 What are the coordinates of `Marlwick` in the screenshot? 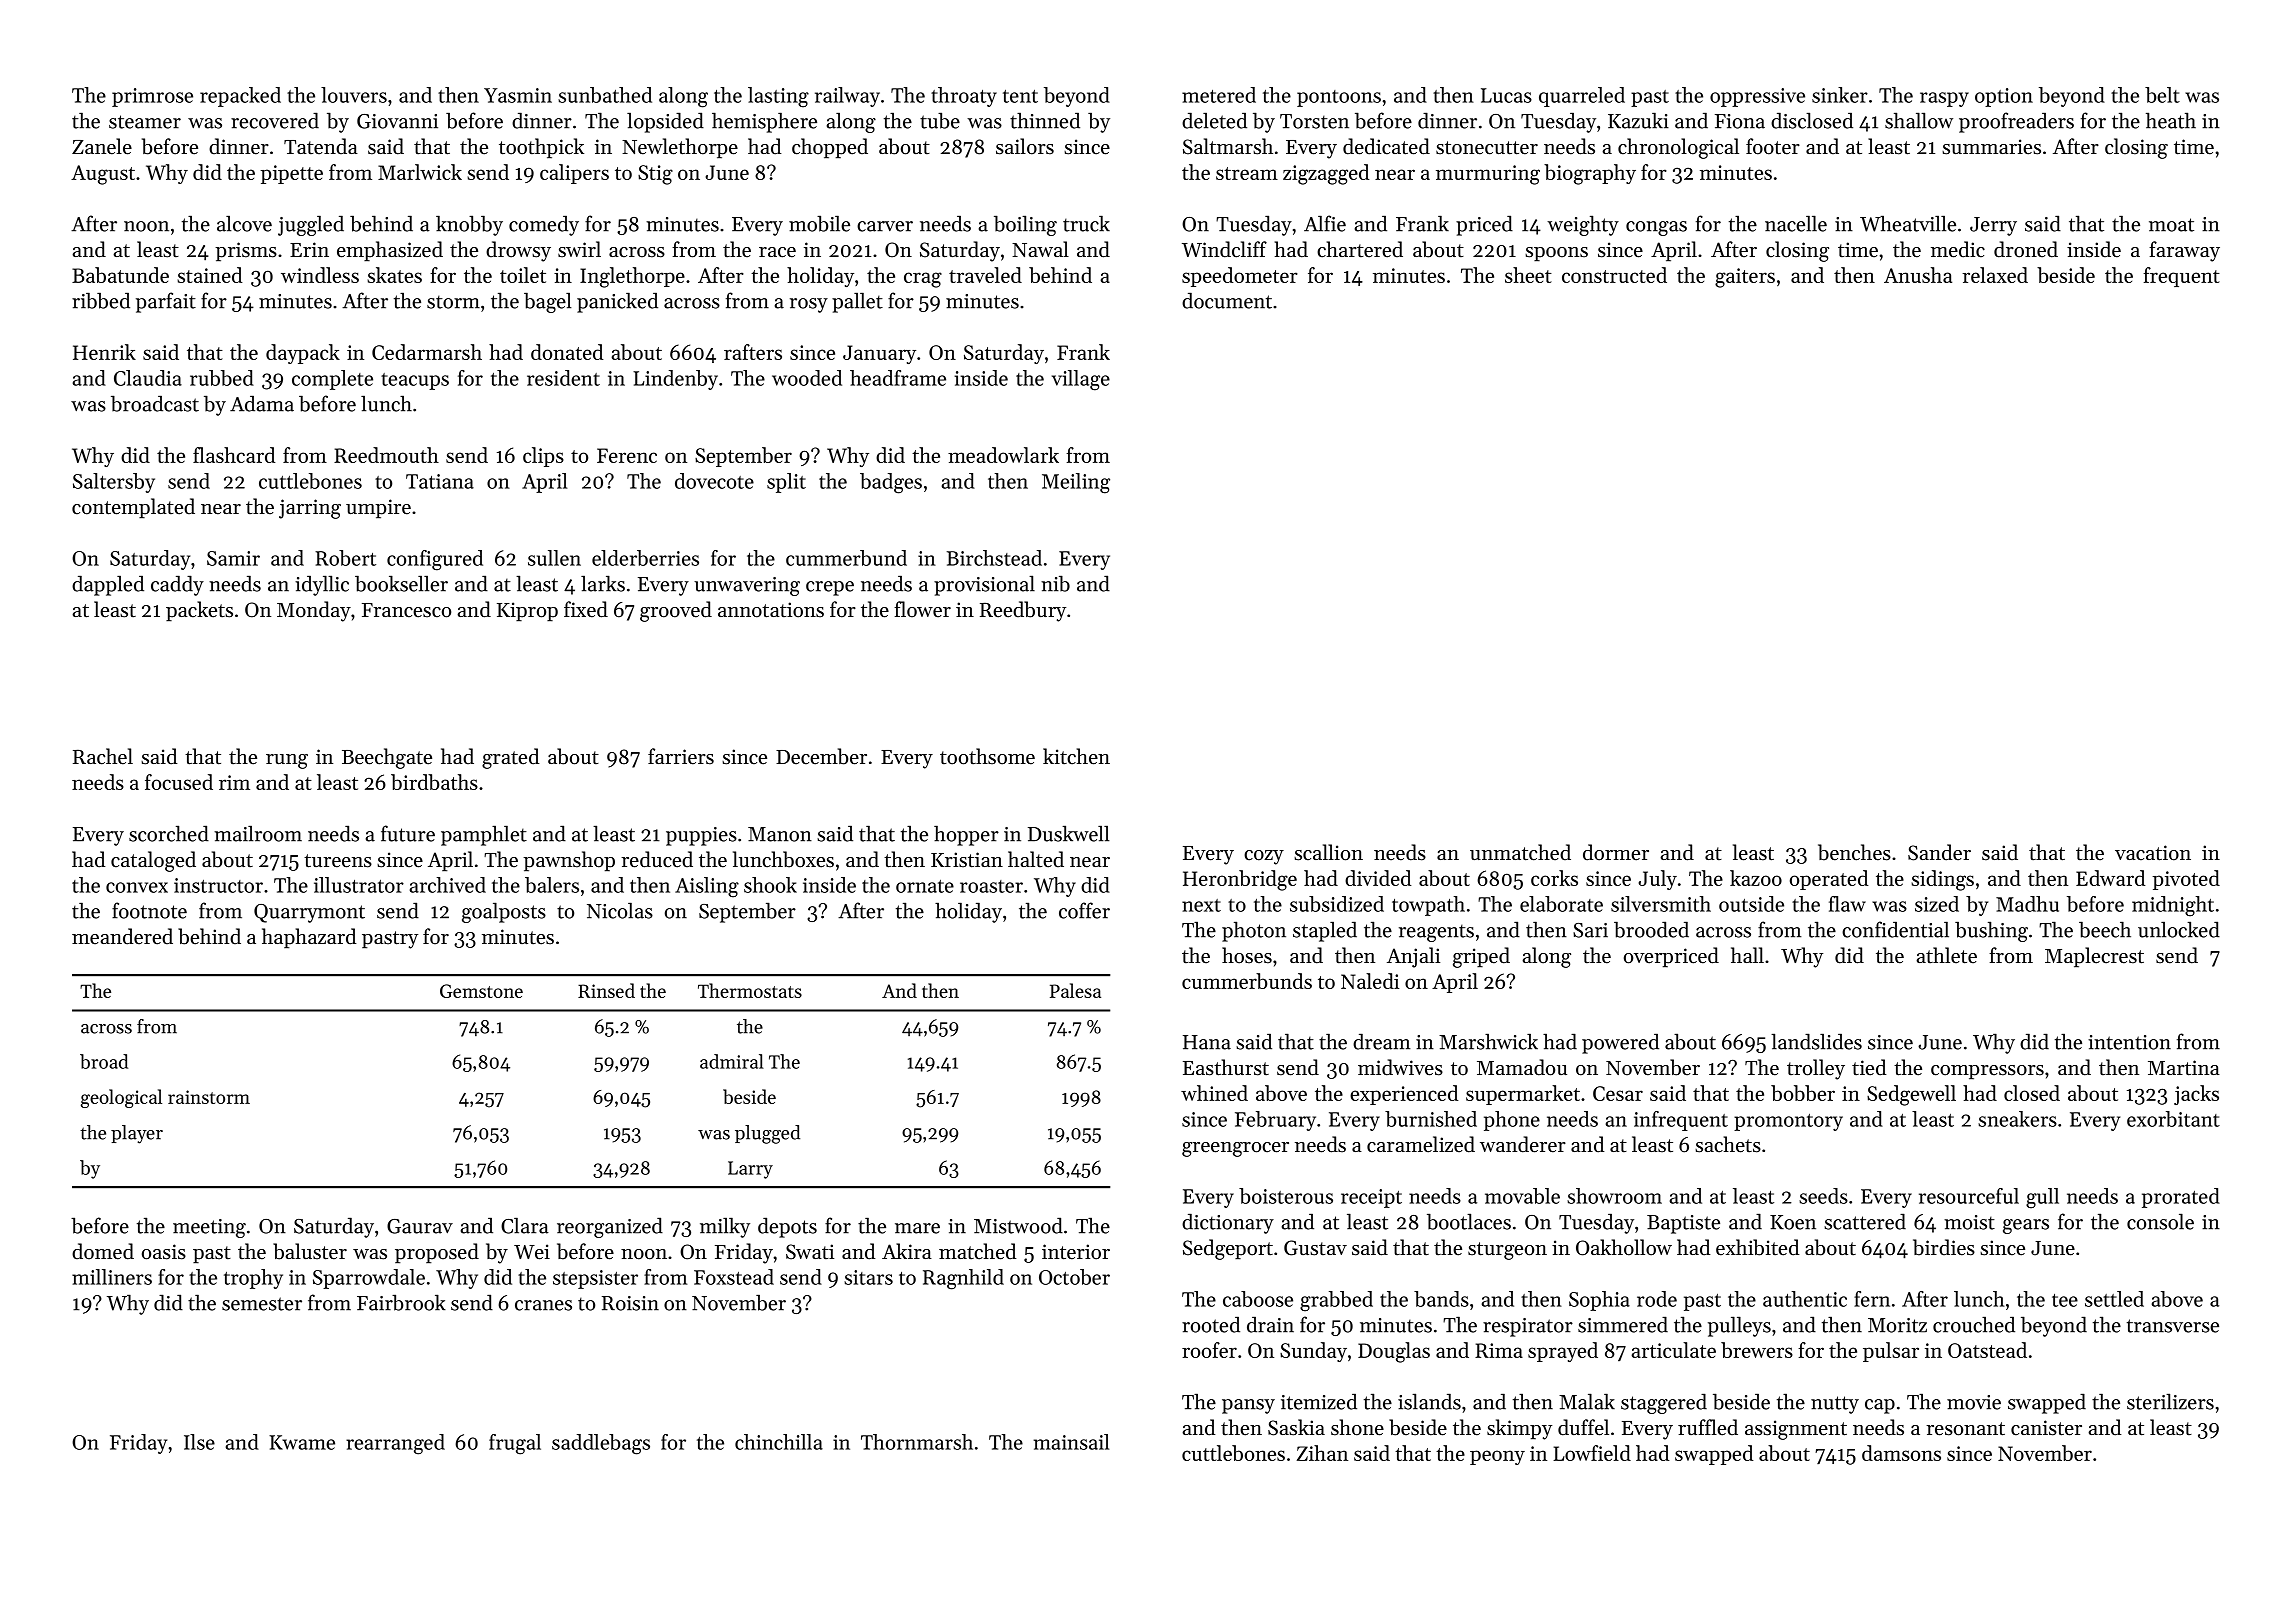 It's located at (420, 172).
